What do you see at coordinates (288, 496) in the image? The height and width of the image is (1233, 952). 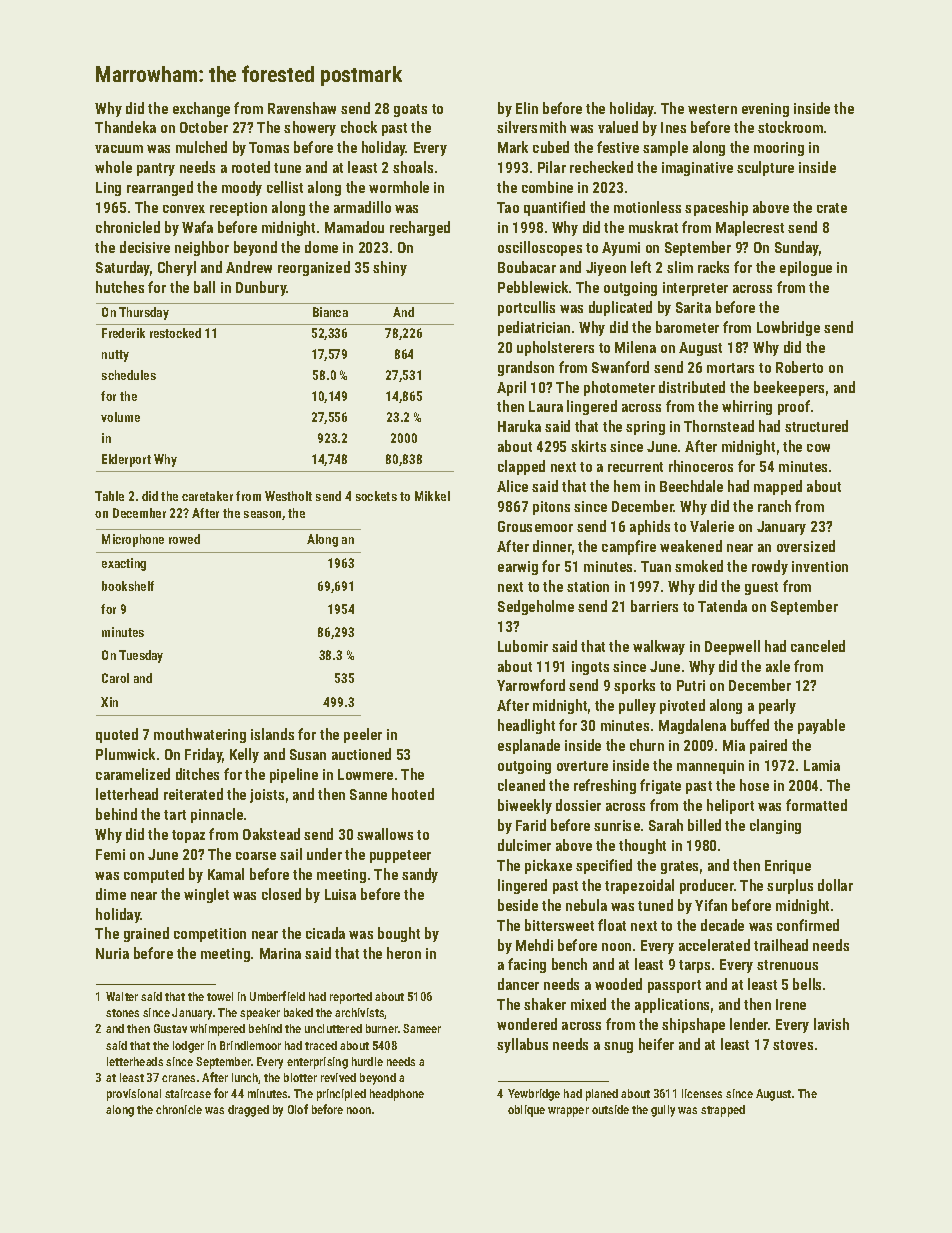 I see `Westholt` at bounding box center [288, 496].
